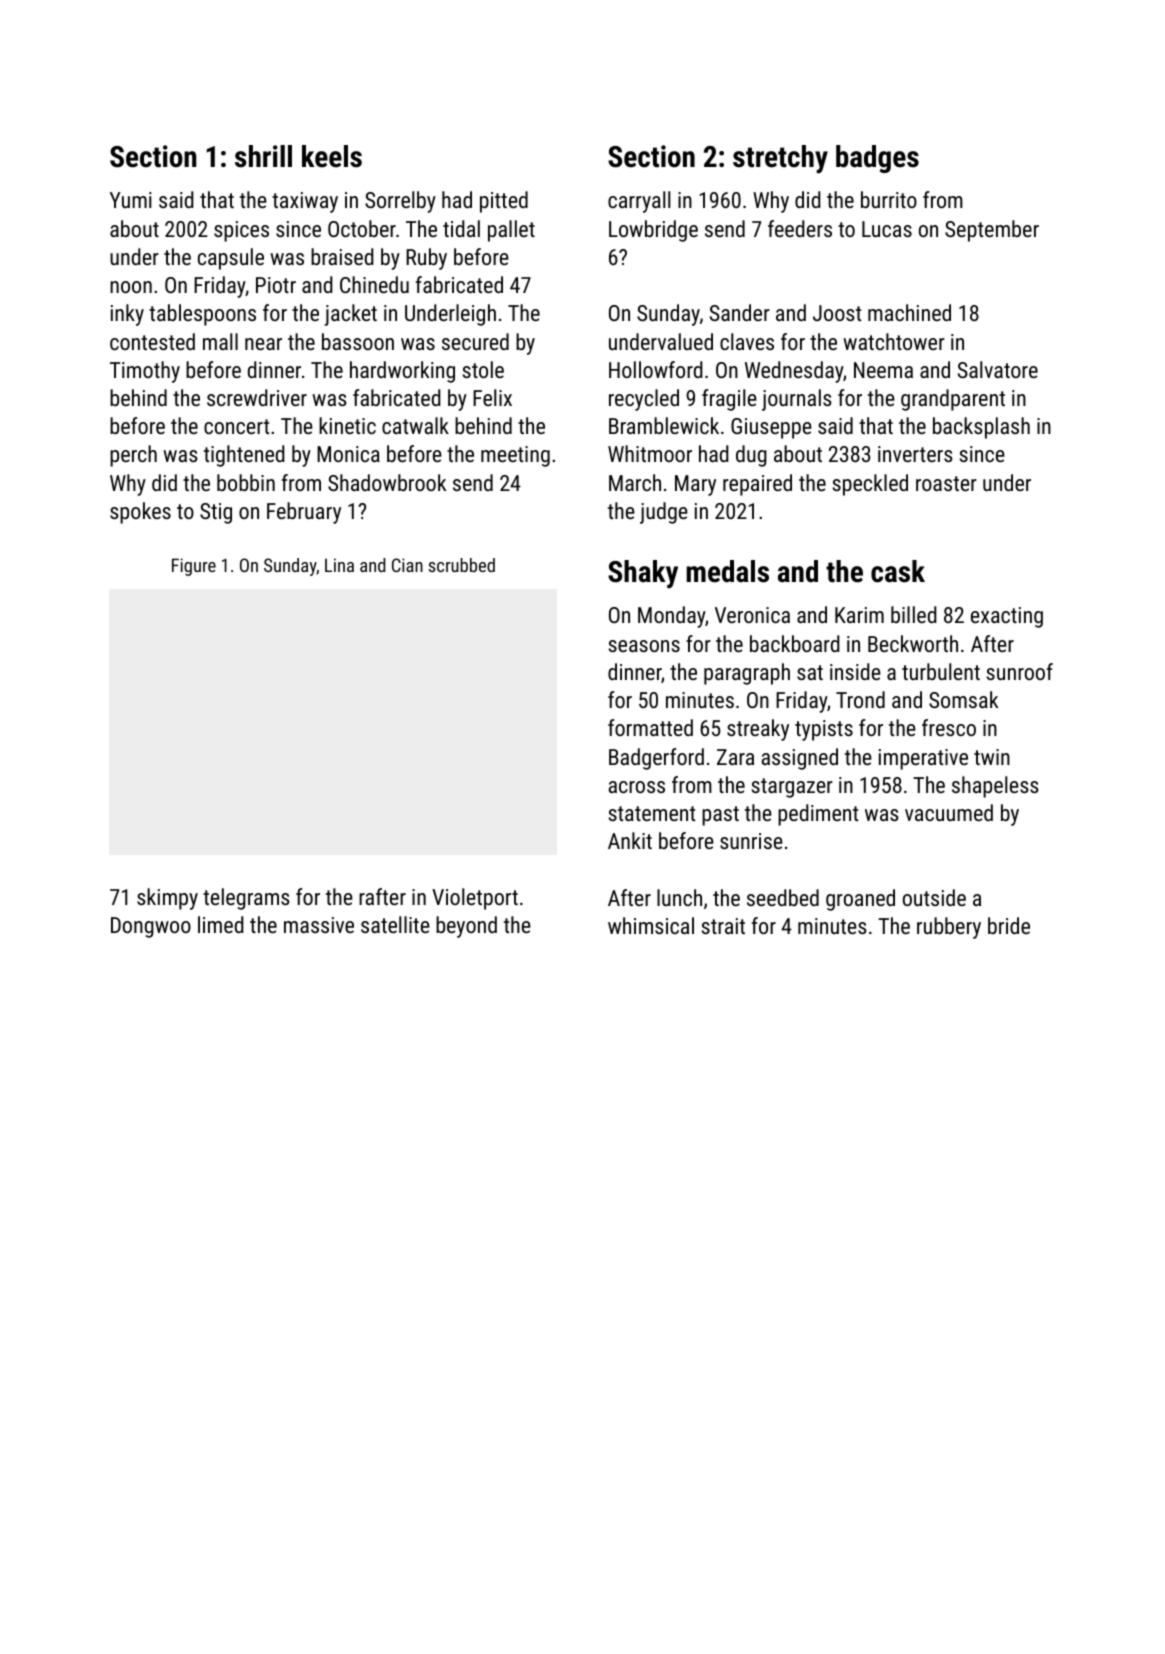  I want to click on bride, so click(1009, 925).
